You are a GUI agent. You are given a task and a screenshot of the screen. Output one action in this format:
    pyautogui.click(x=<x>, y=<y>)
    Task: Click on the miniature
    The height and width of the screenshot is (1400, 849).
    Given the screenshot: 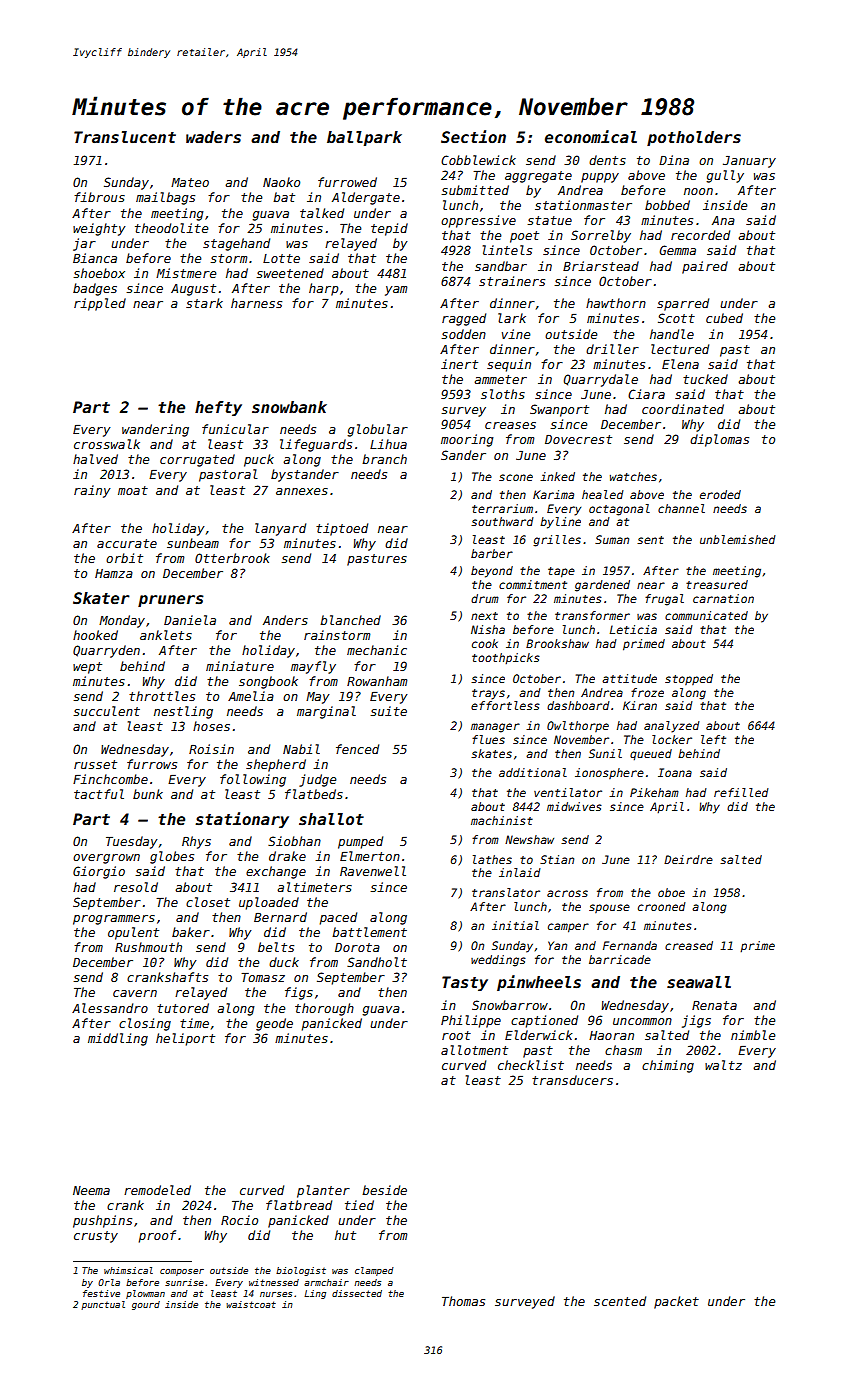 What is the action you would take?
    pyautogui.click(x=240, y=666)
